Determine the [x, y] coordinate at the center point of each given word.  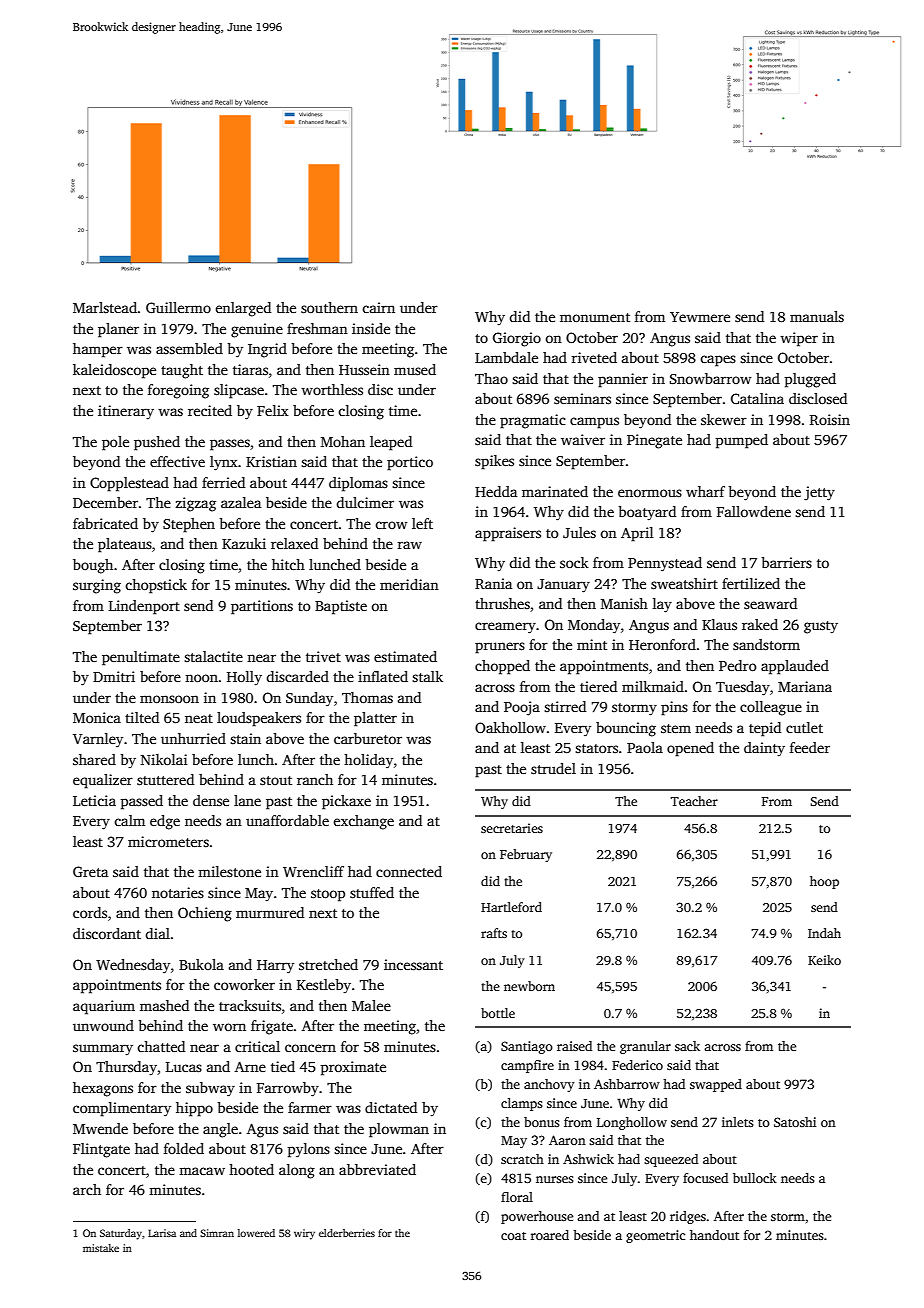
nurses [555, 1179]
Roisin [830, 419]
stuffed [372, 892]
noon [201, 678]
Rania [493, 583]
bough [93, 566]
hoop [824, 882]
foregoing [178, 391]
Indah [824, 933]
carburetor [368, 738]
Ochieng [205, 914]
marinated [555, 491]
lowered [256, 1233]
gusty [821, 627]
